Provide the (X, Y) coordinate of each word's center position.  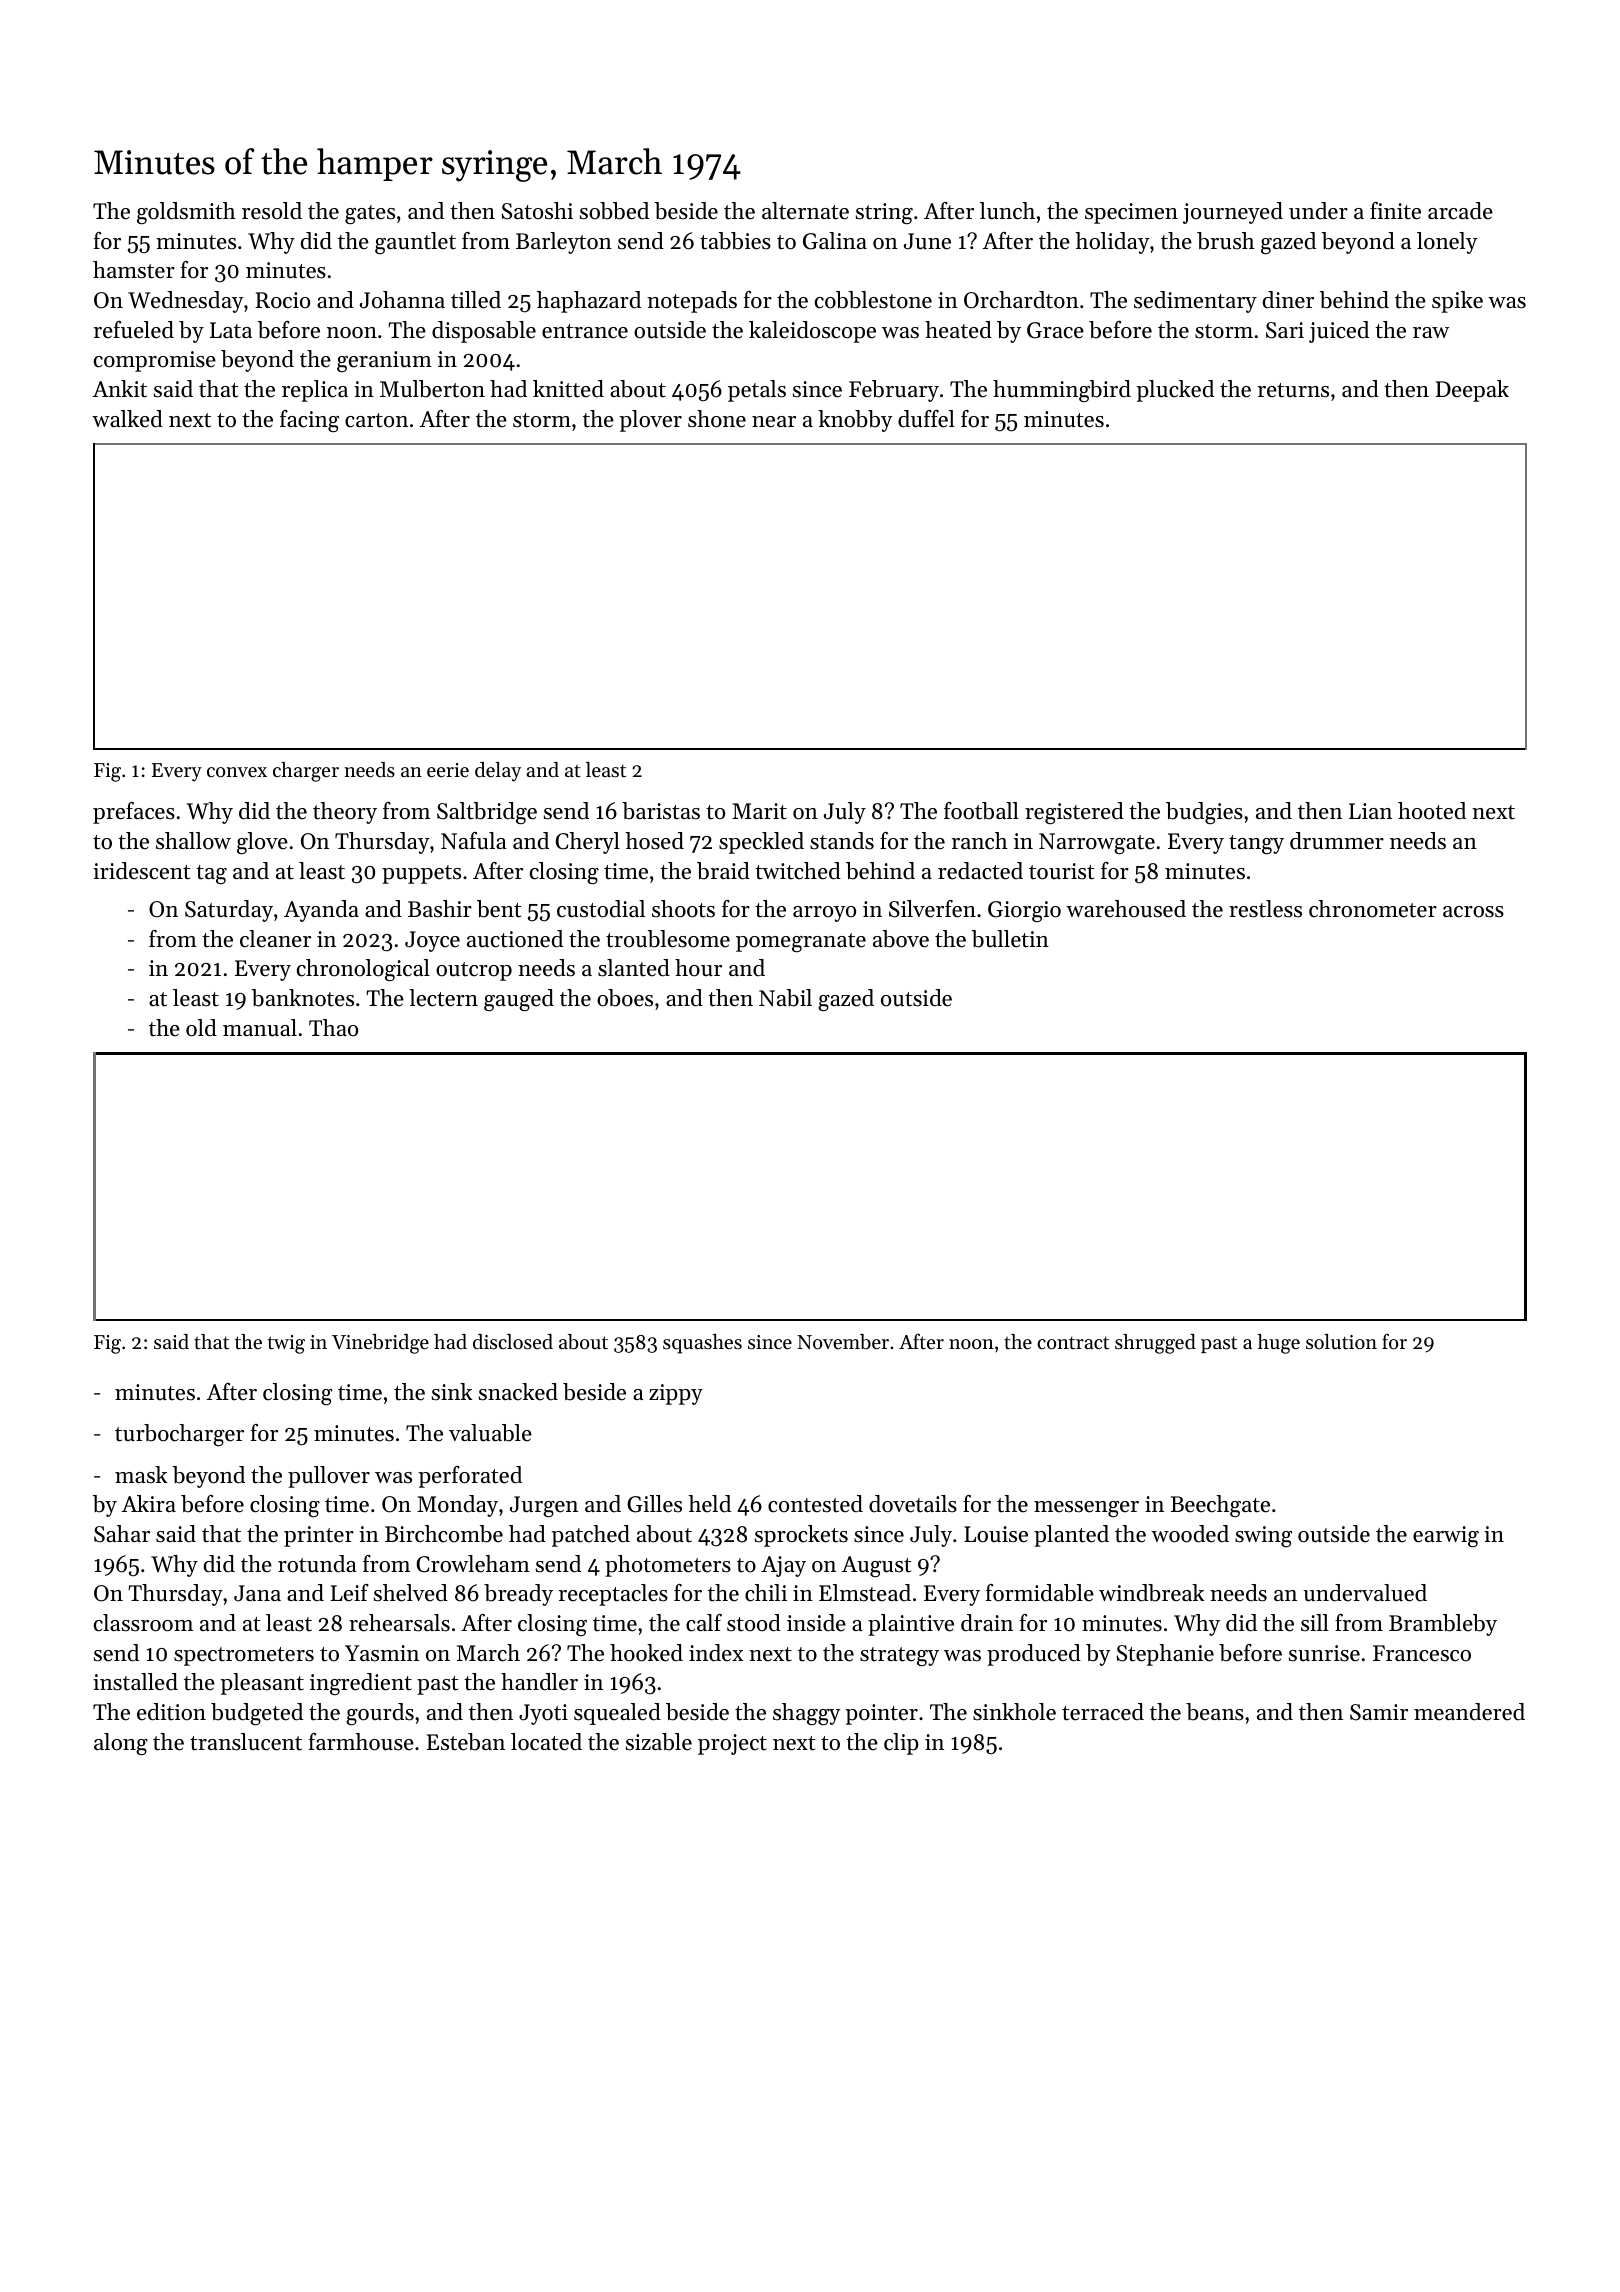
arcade (1460, 211)
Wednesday (186, 302)
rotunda (317, 1564)
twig (286, 1344)
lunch (1007, 211)
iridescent (142, 871)
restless (1265, 909)
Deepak (1472, 391)
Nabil (785, 998)
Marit (759, 811)
